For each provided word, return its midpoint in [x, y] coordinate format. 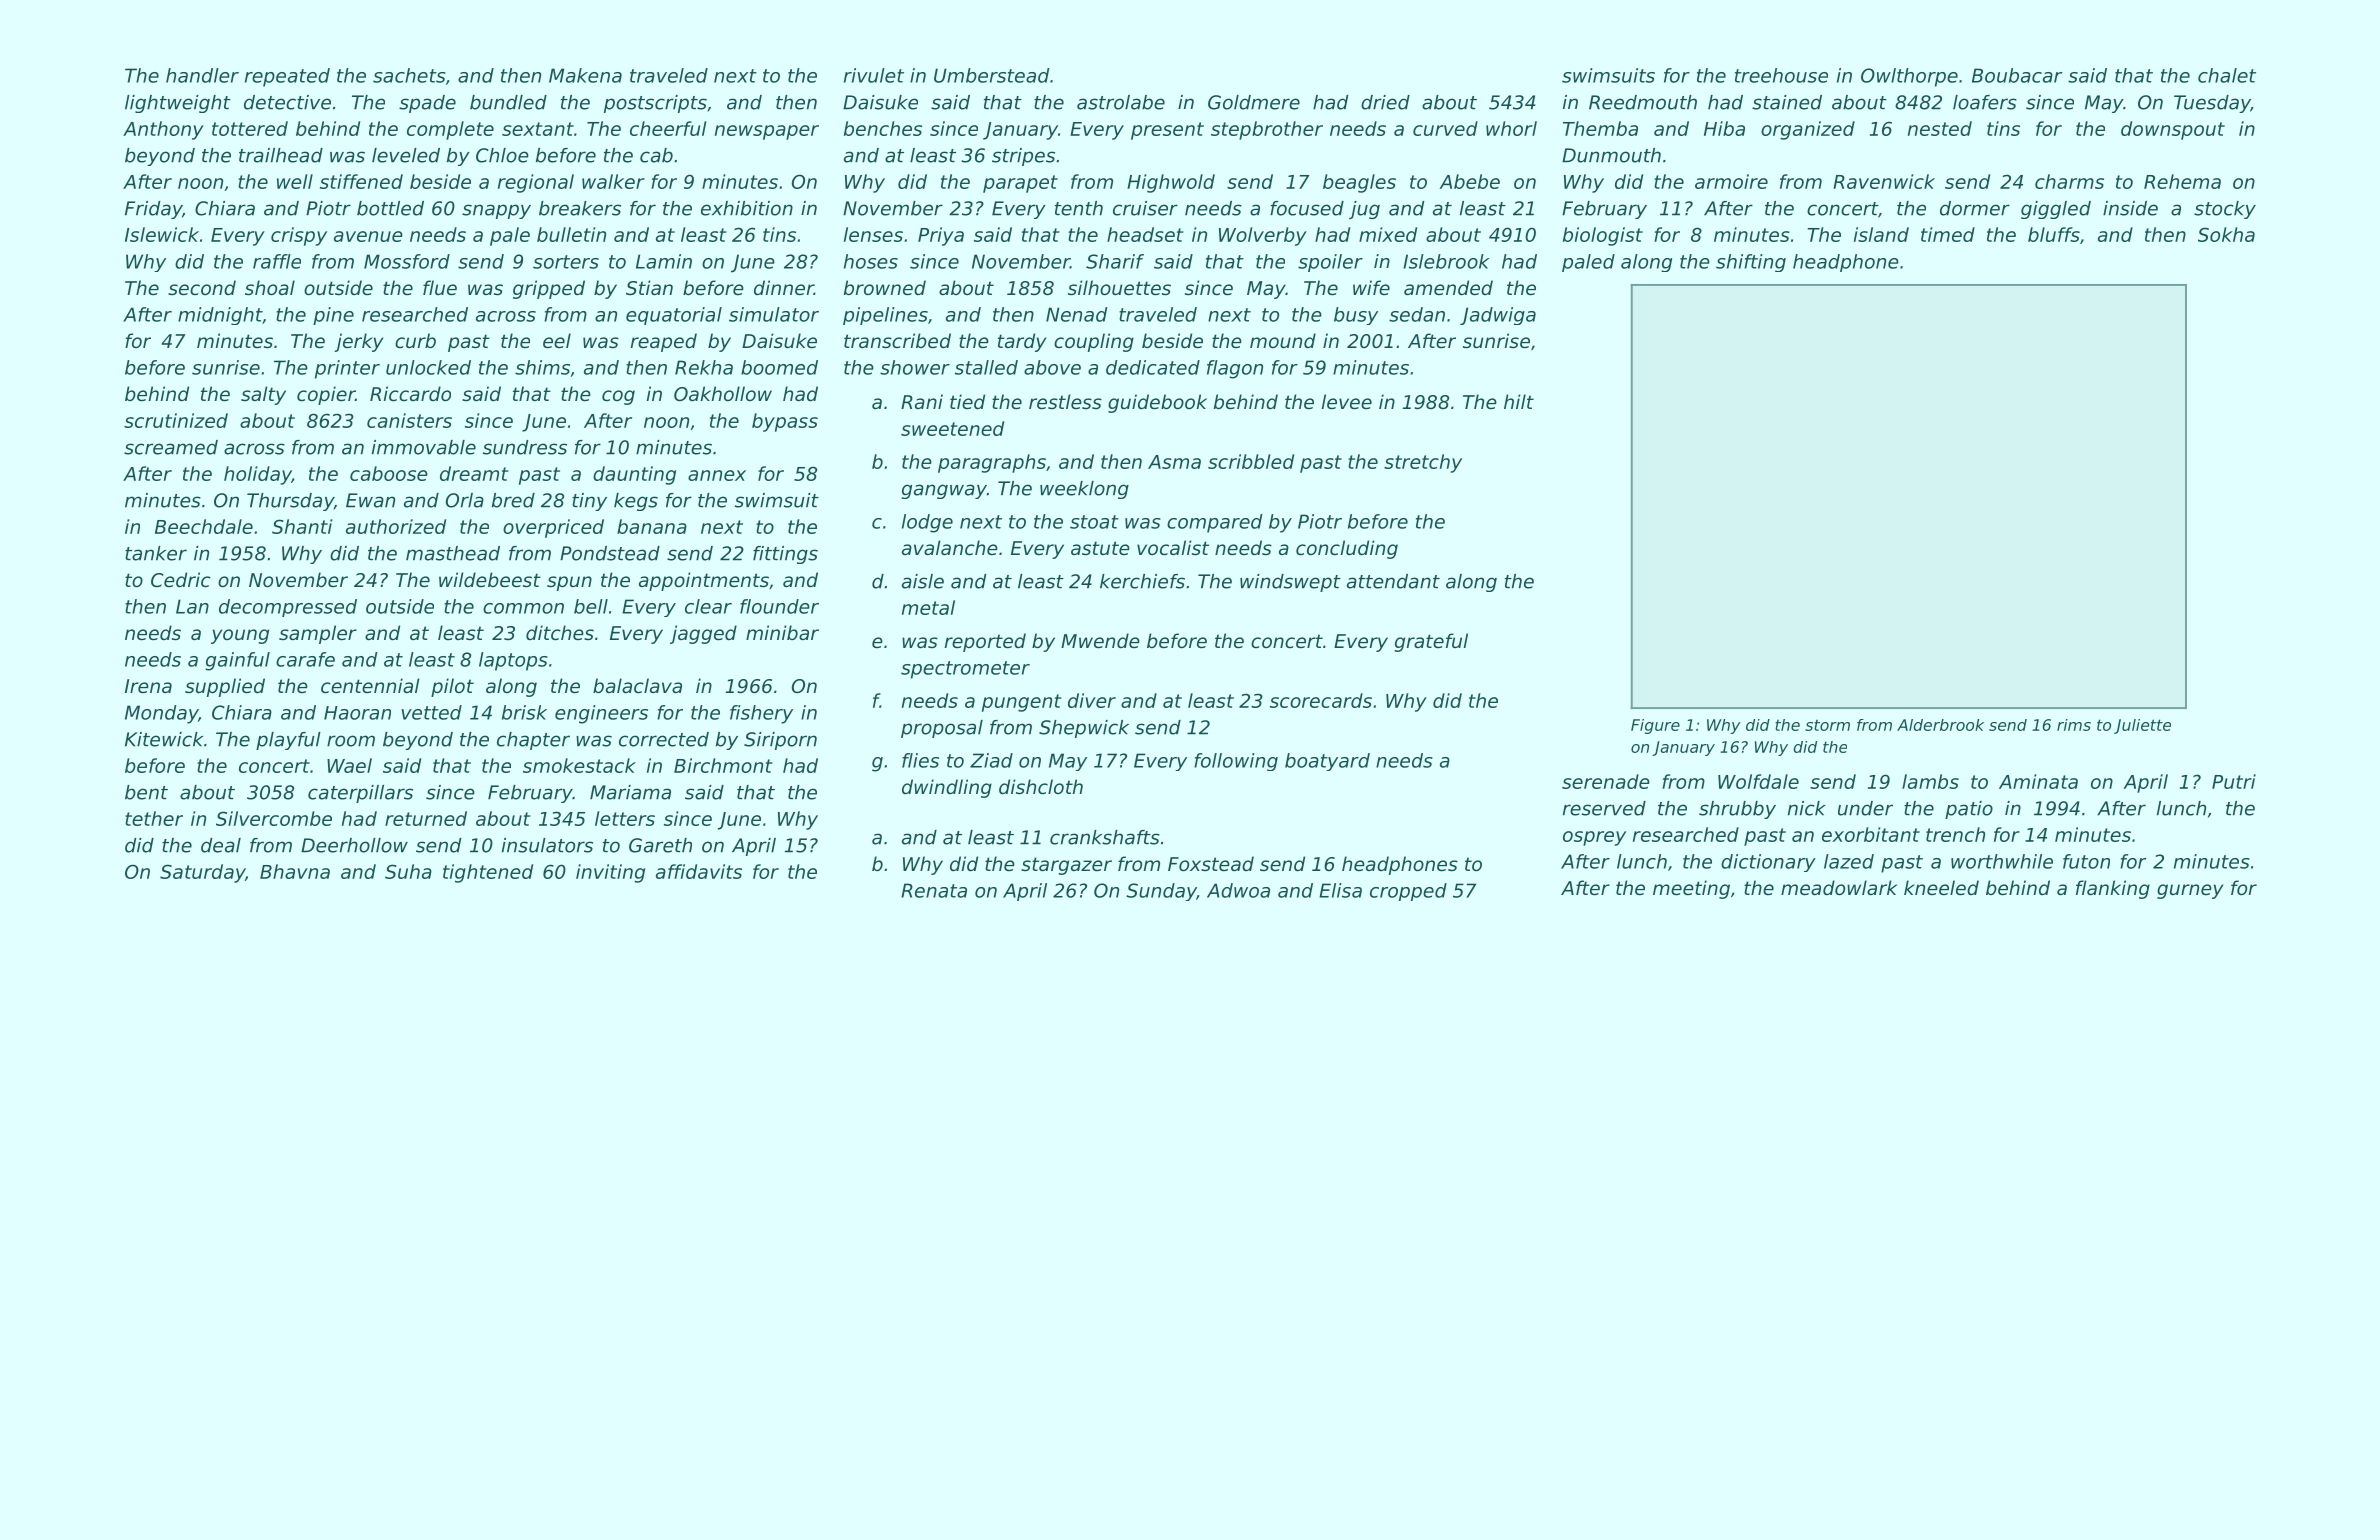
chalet [2227, 75]
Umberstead [991, 75]
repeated [287, 77]
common [523, 608]
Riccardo [410, 393]
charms [2069, 181]
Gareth [660, 845]
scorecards [1321, 700]
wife [1371, 287]
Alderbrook [1940, 725]
